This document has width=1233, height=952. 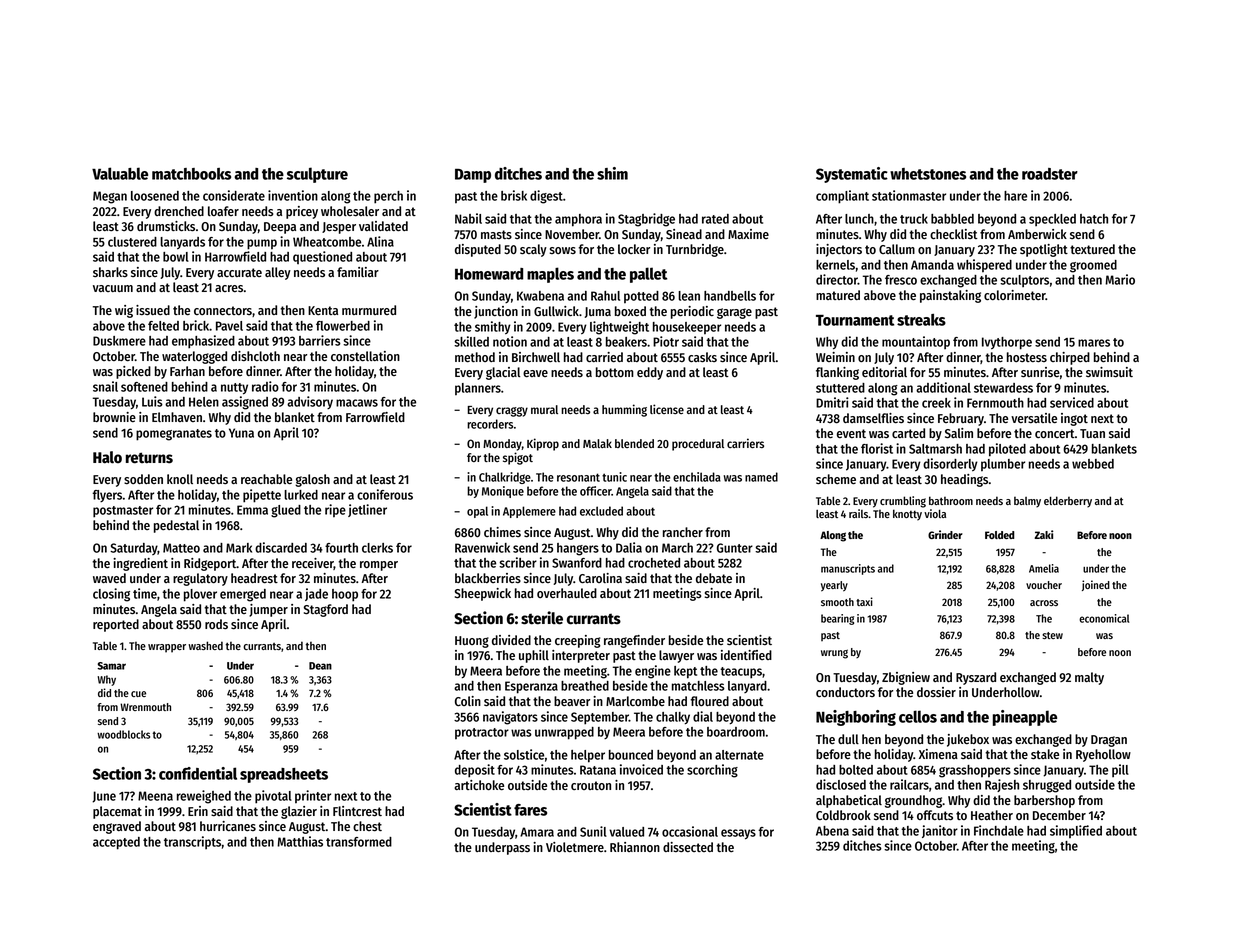 What do you see at coordinates (176, 526) in the document?
I see `pedestal` at bounding box center [176, 526].
